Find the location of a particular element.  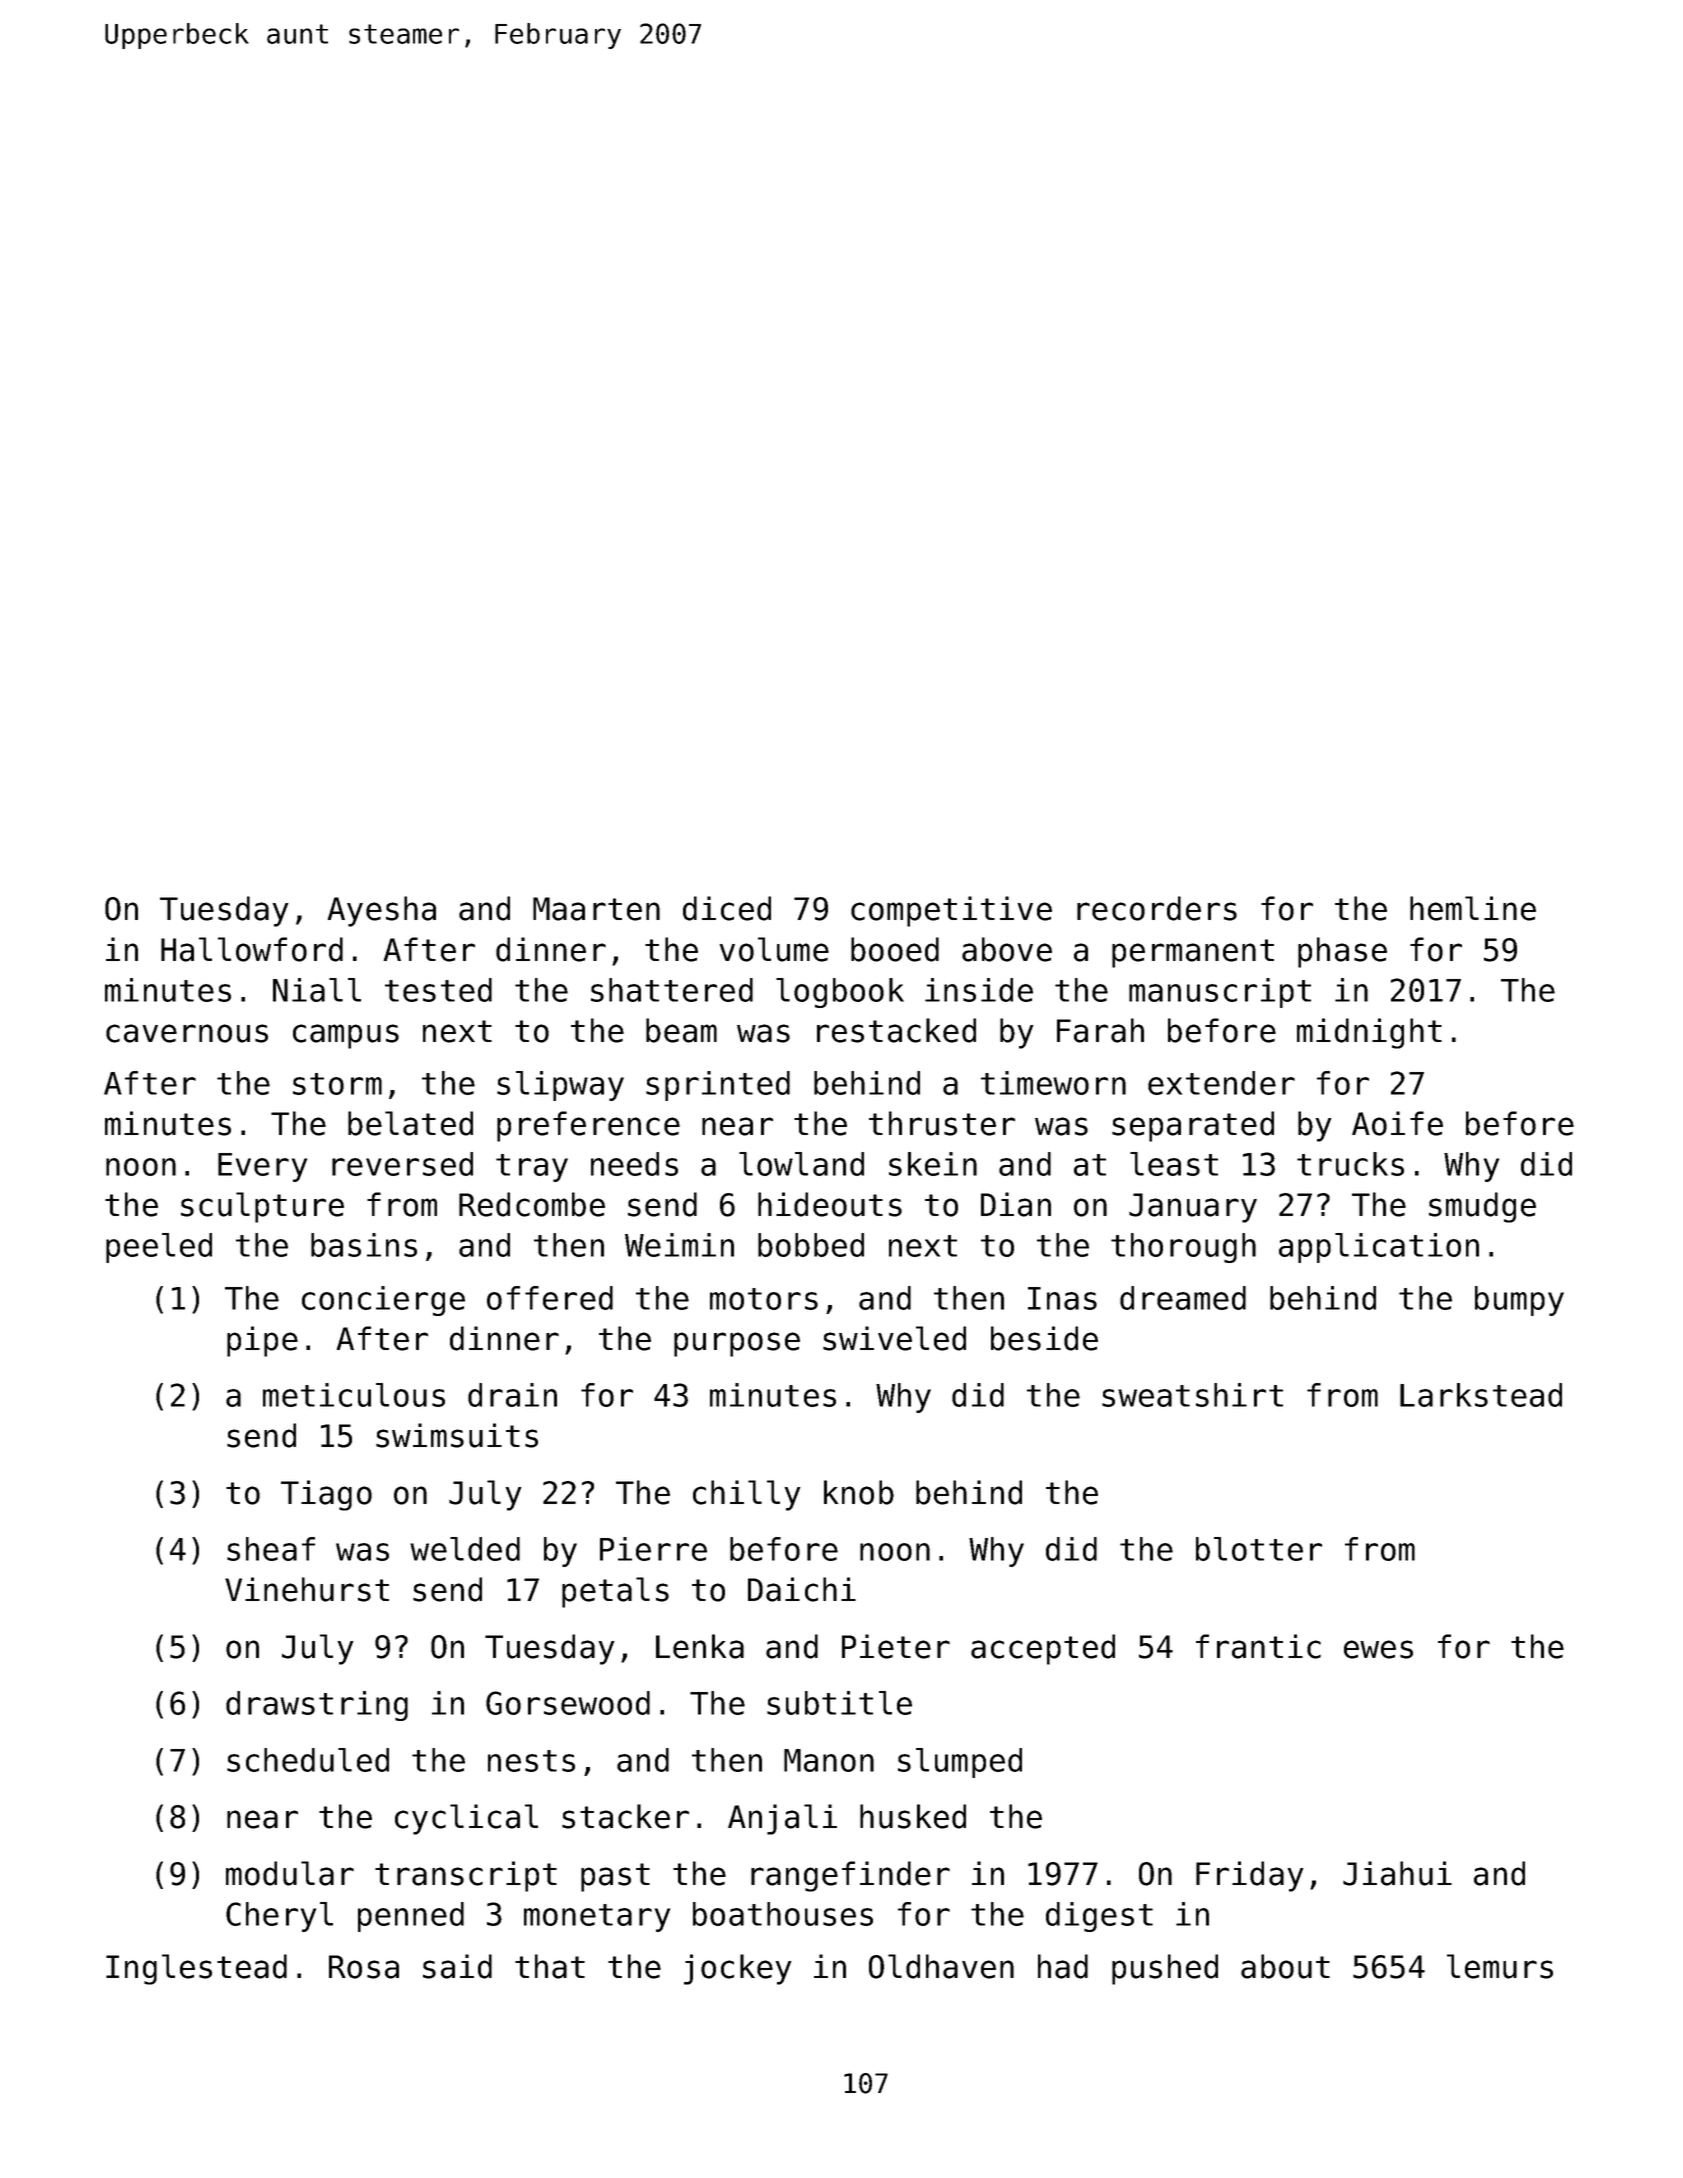

ewes is located at coordinates (1378, 1649).
